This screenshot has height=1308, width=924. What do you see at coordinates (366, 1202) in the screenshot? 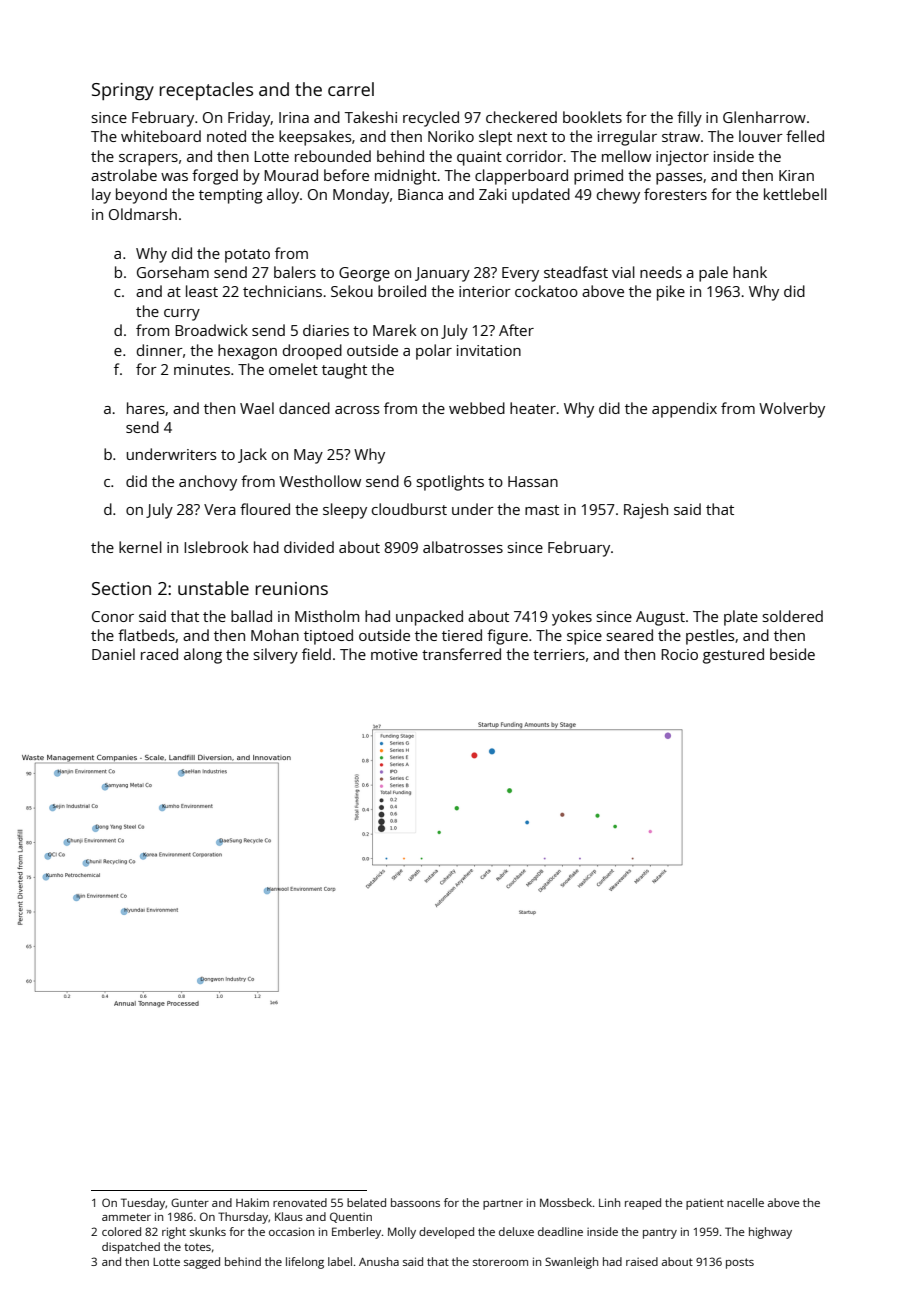
I see `belated` at bounding box center [366, 1202].
